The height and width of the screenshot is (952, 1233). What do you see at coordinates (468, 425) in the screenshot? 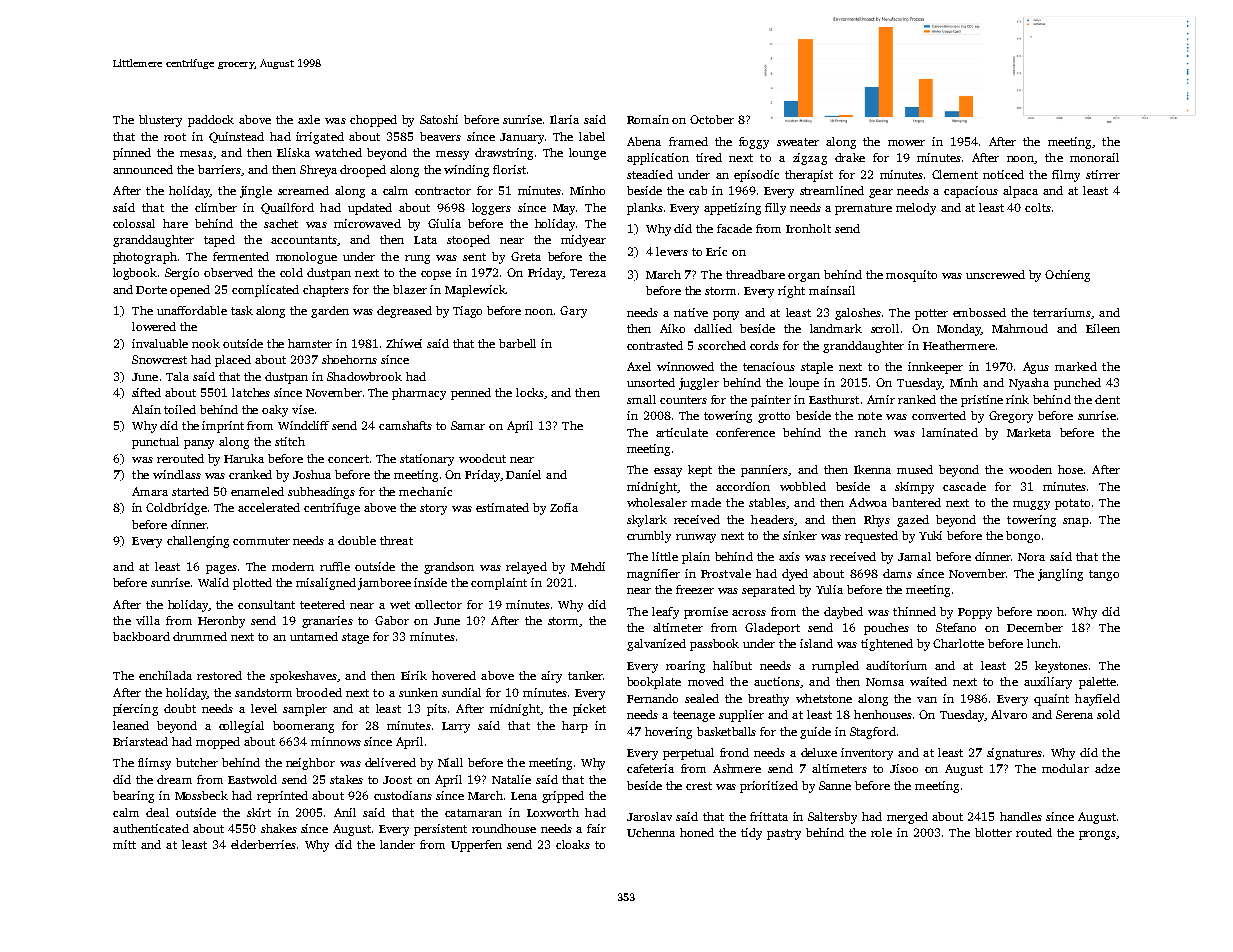
I see `Samar` at bounding box center [468, 425].
